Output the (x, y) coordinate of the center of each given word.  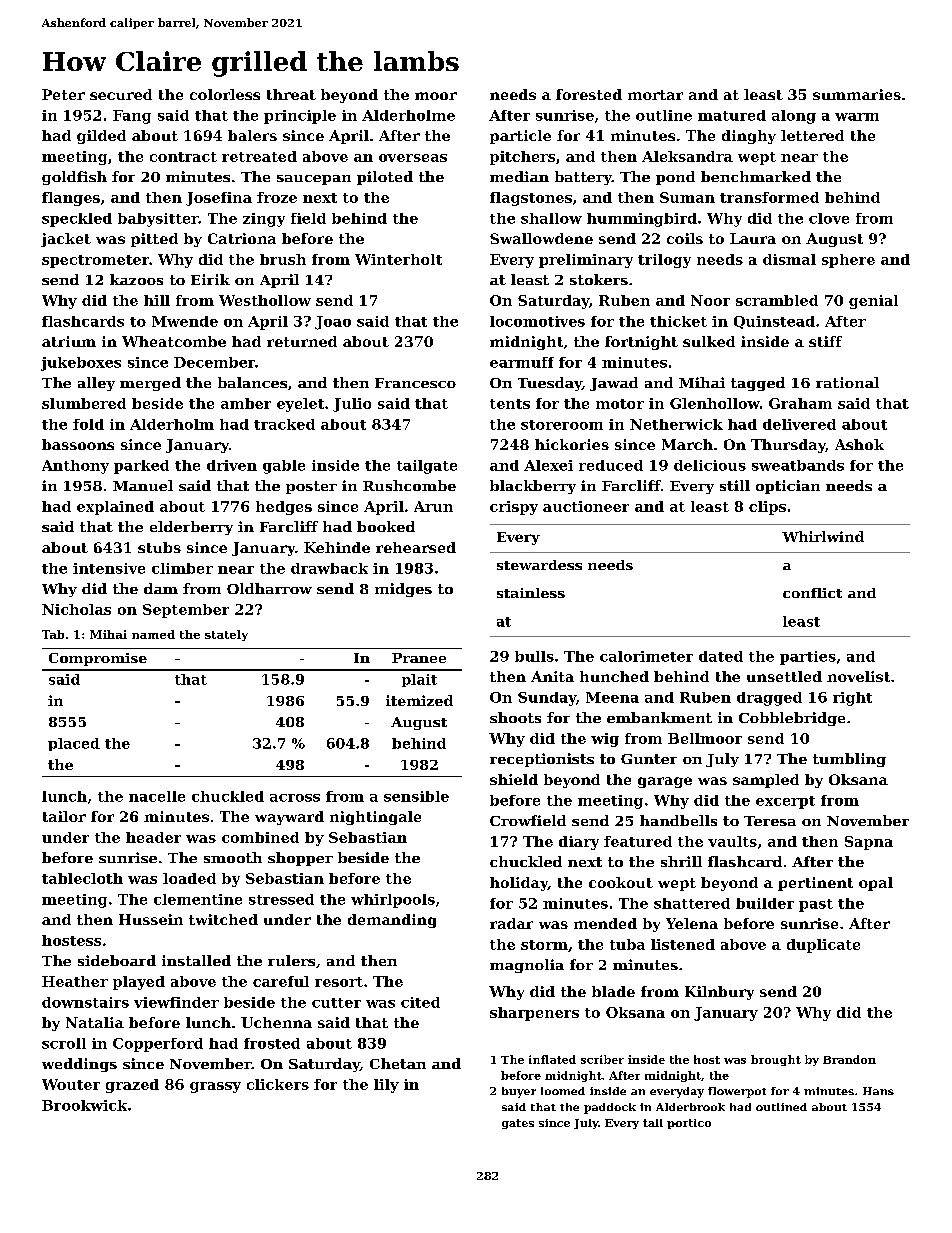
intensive (109, 568)
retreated (259, 156)
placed (74, 744)
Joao (333, 323)
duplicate (823, 946)
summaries (857, 94)
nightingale (375, 818)
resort (339, 982)
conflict (812, 593)
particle (520, 137)
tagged (758, 384)
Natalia (95, 1022)
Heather (75, 981)
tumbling (849, 760)
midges (403, 590)
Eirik (210, 279)
